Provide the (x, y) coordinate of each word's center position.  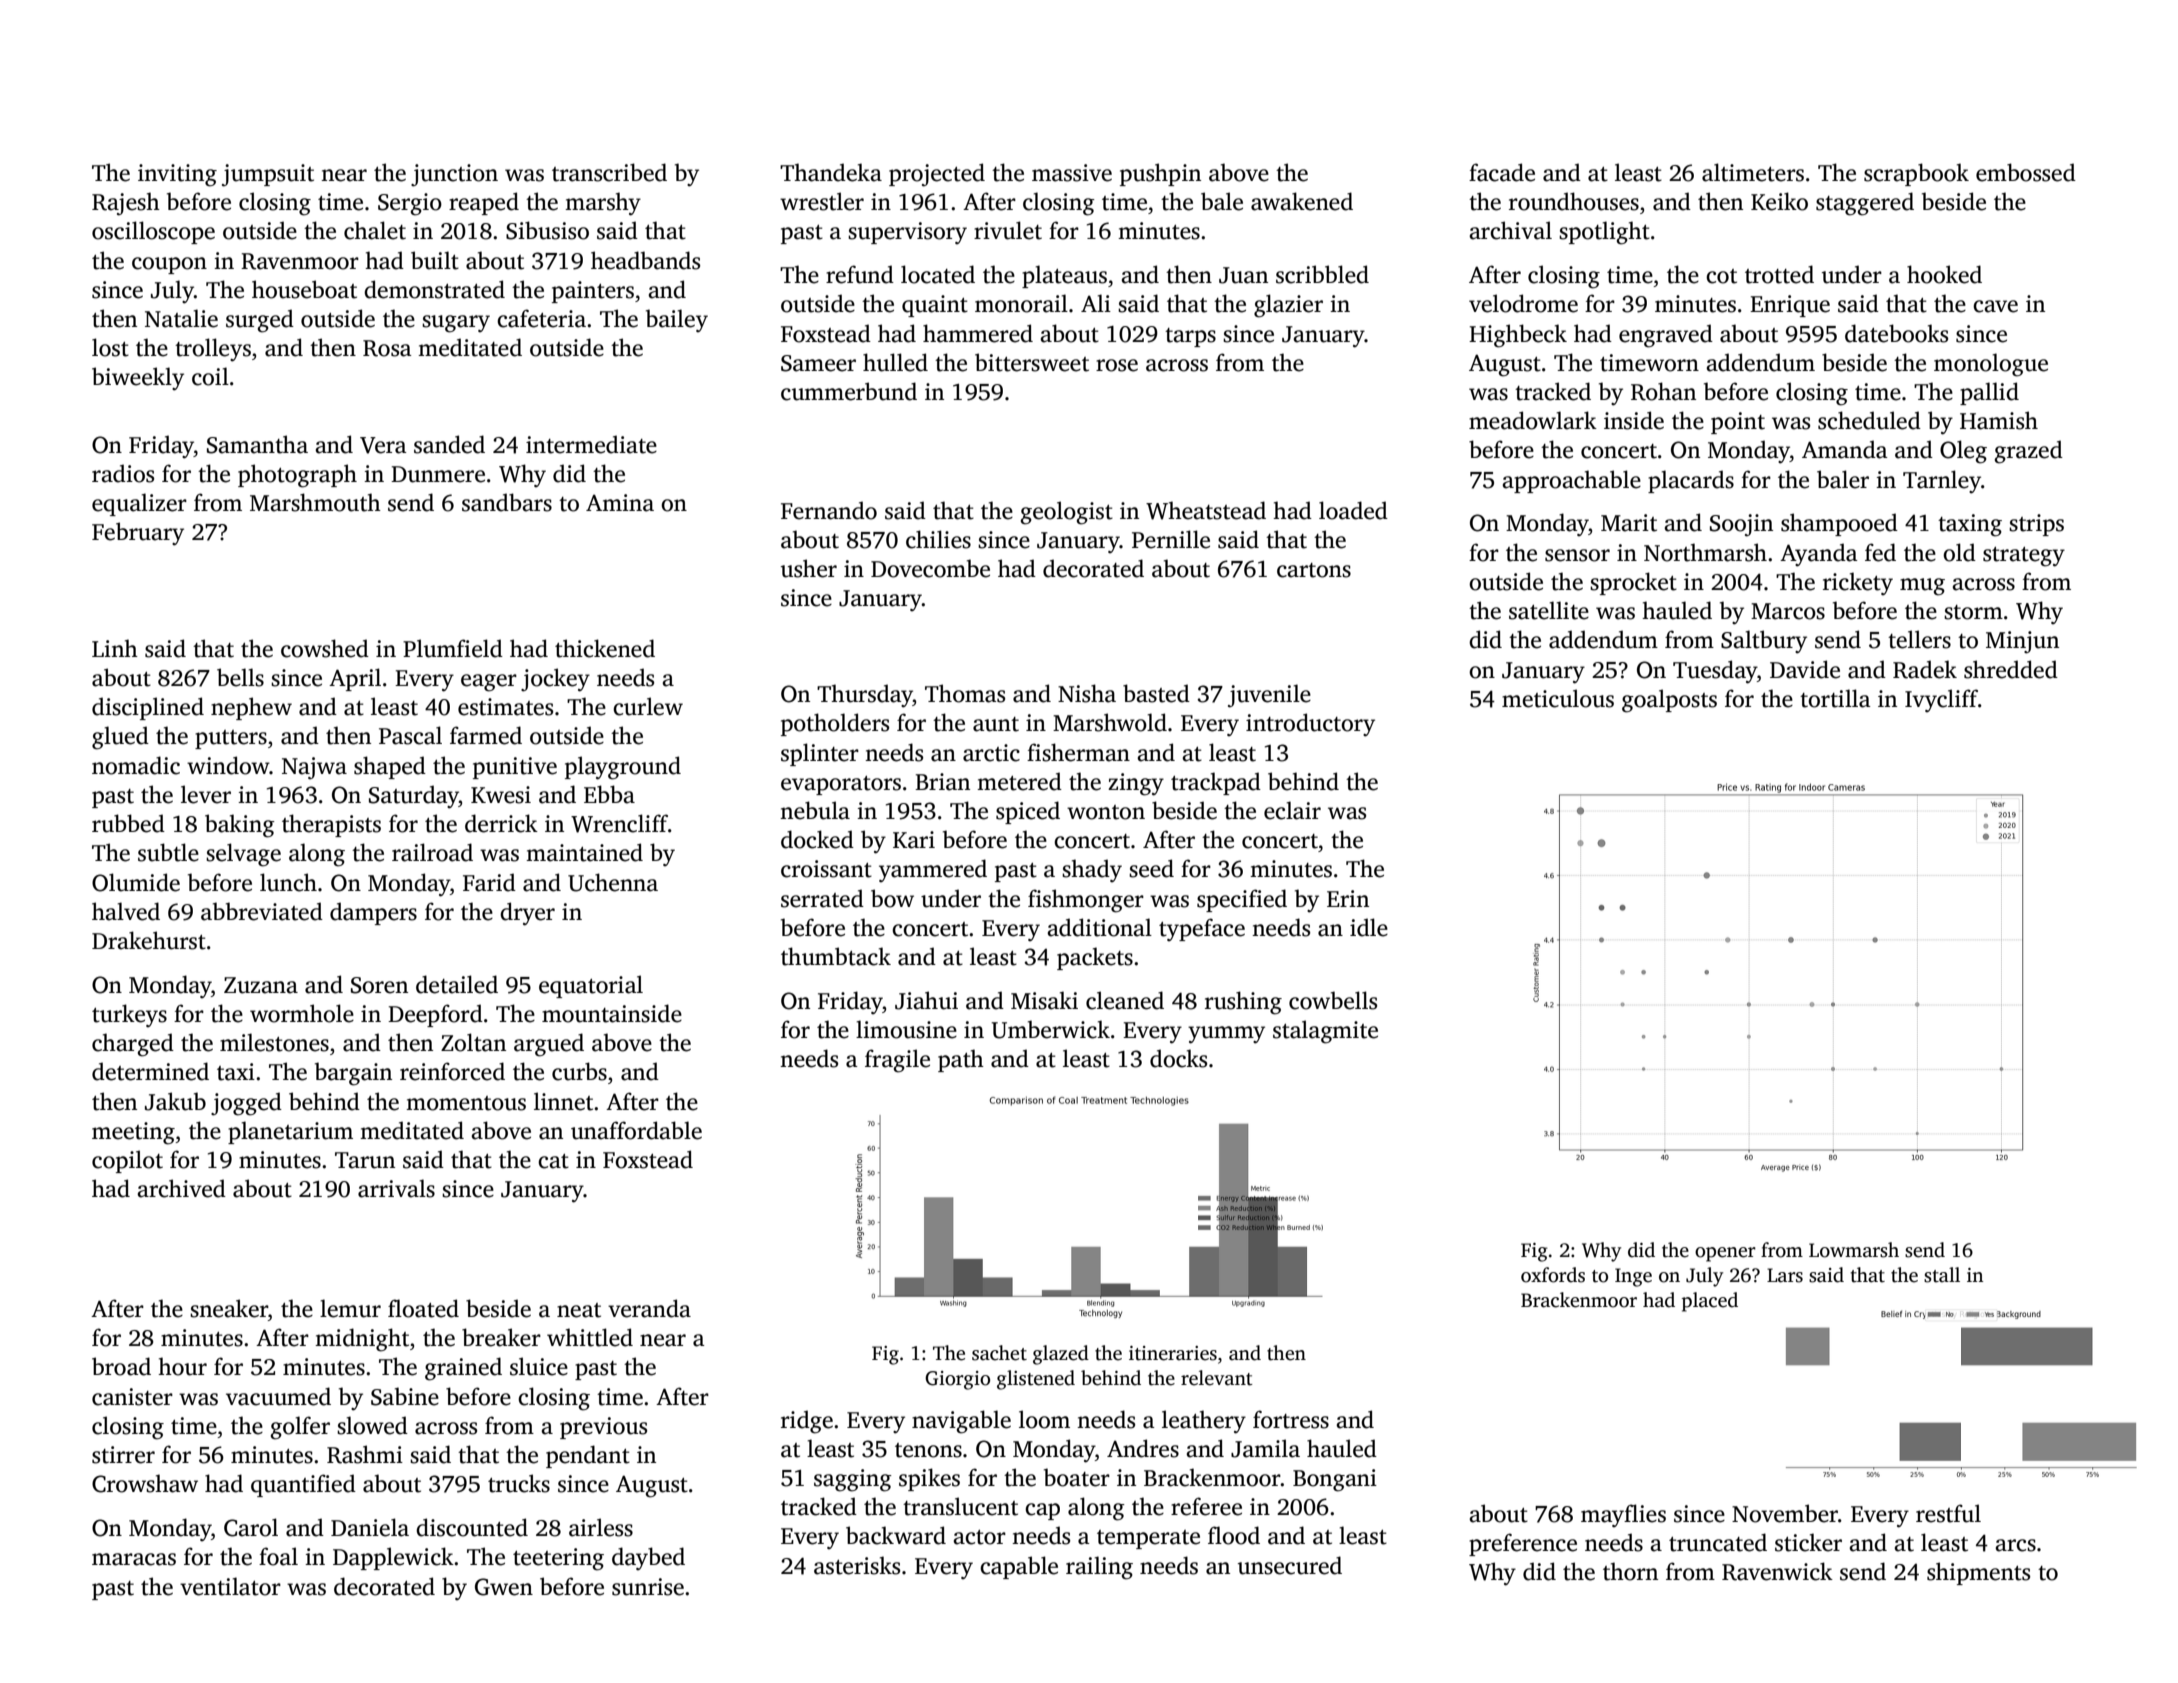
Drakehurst (149, 940)
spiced (1028, 812)
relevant (1216, 1378)
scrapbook (1916, 174)
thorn (1630, 1571)
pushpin (1160, 174)
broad (121, 1366)
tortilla (1835, 698)
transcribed (609, 172)
